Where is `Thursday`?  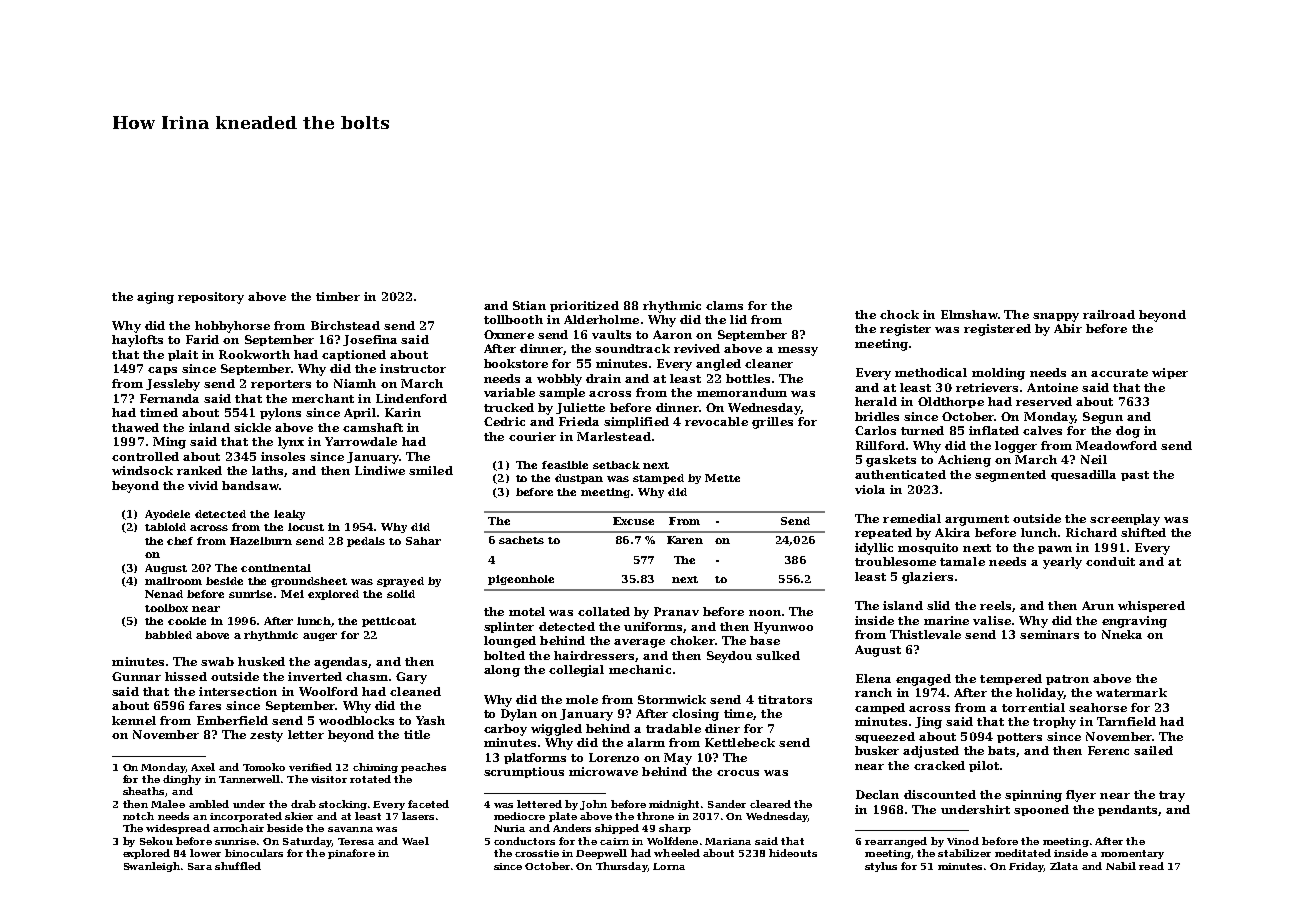 Thursday is located at coordinates (621, 867).
